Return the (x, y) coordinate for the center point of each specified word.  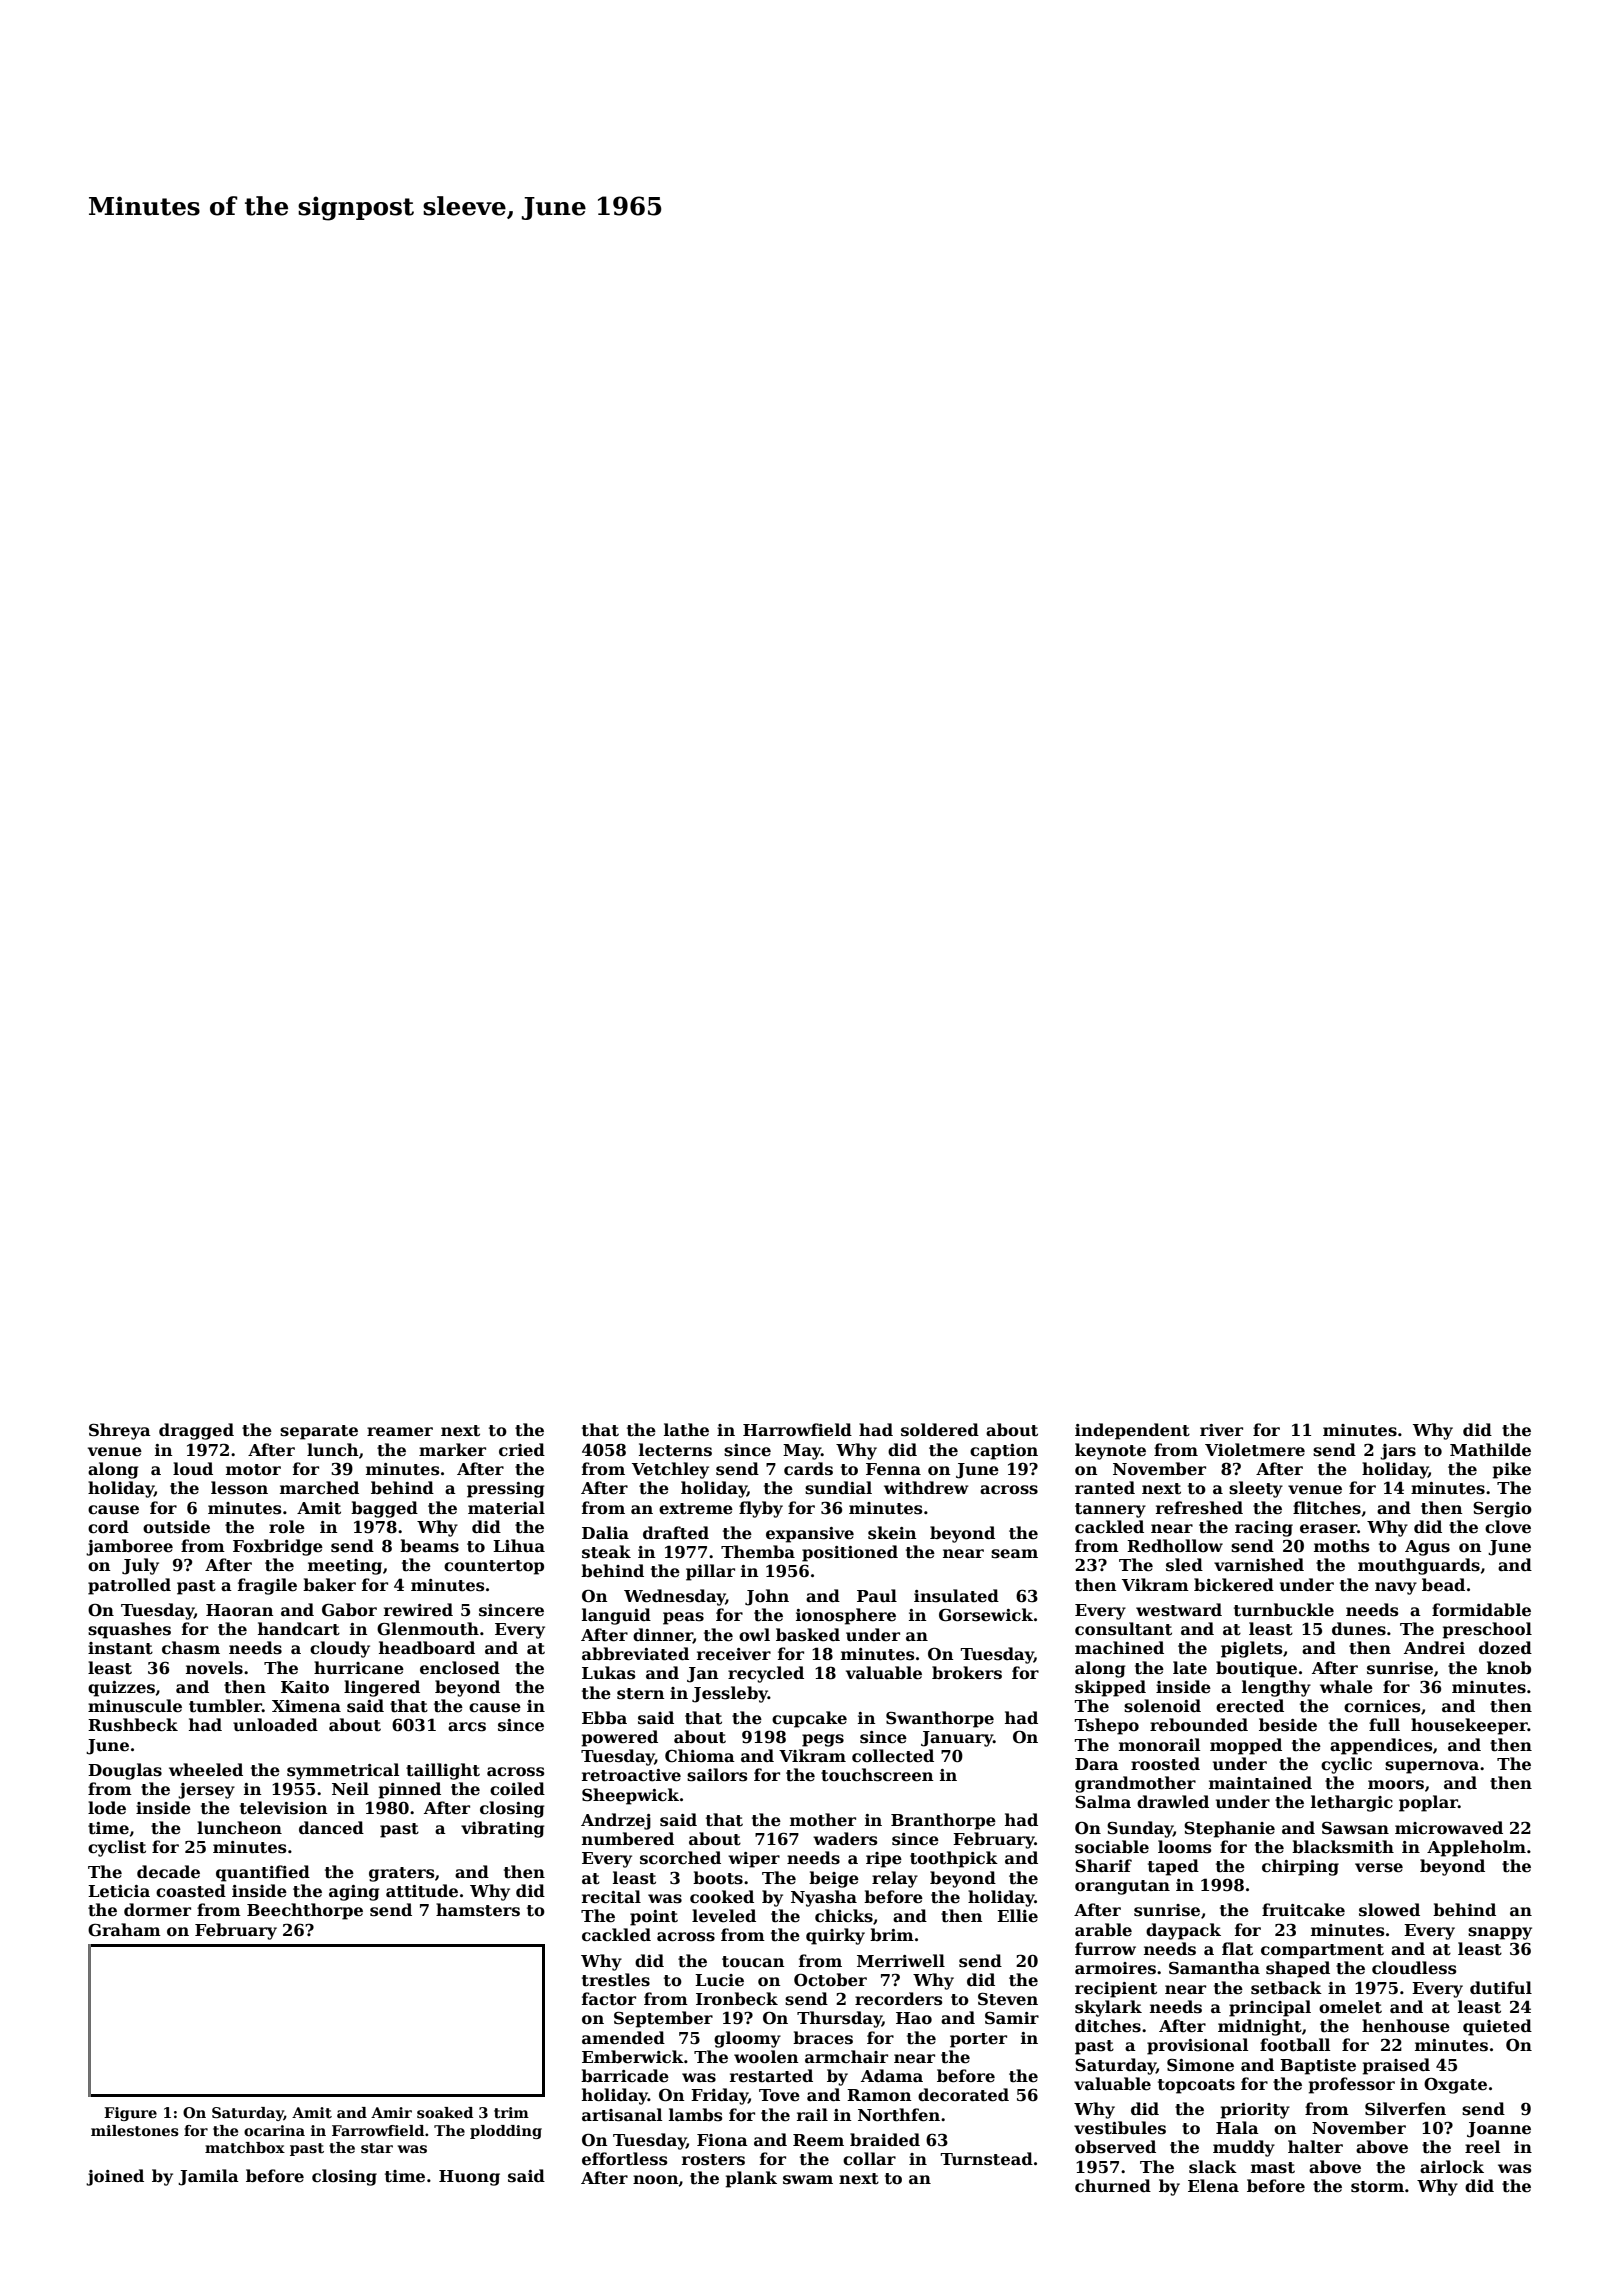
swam (808, 2180)
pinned (409, 1790)
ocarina (274, 2130)
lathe (686, 1430)
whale (1346, 1686)
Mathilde (1490, 1450)
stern (641, 1694)
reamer (400, 1432)
